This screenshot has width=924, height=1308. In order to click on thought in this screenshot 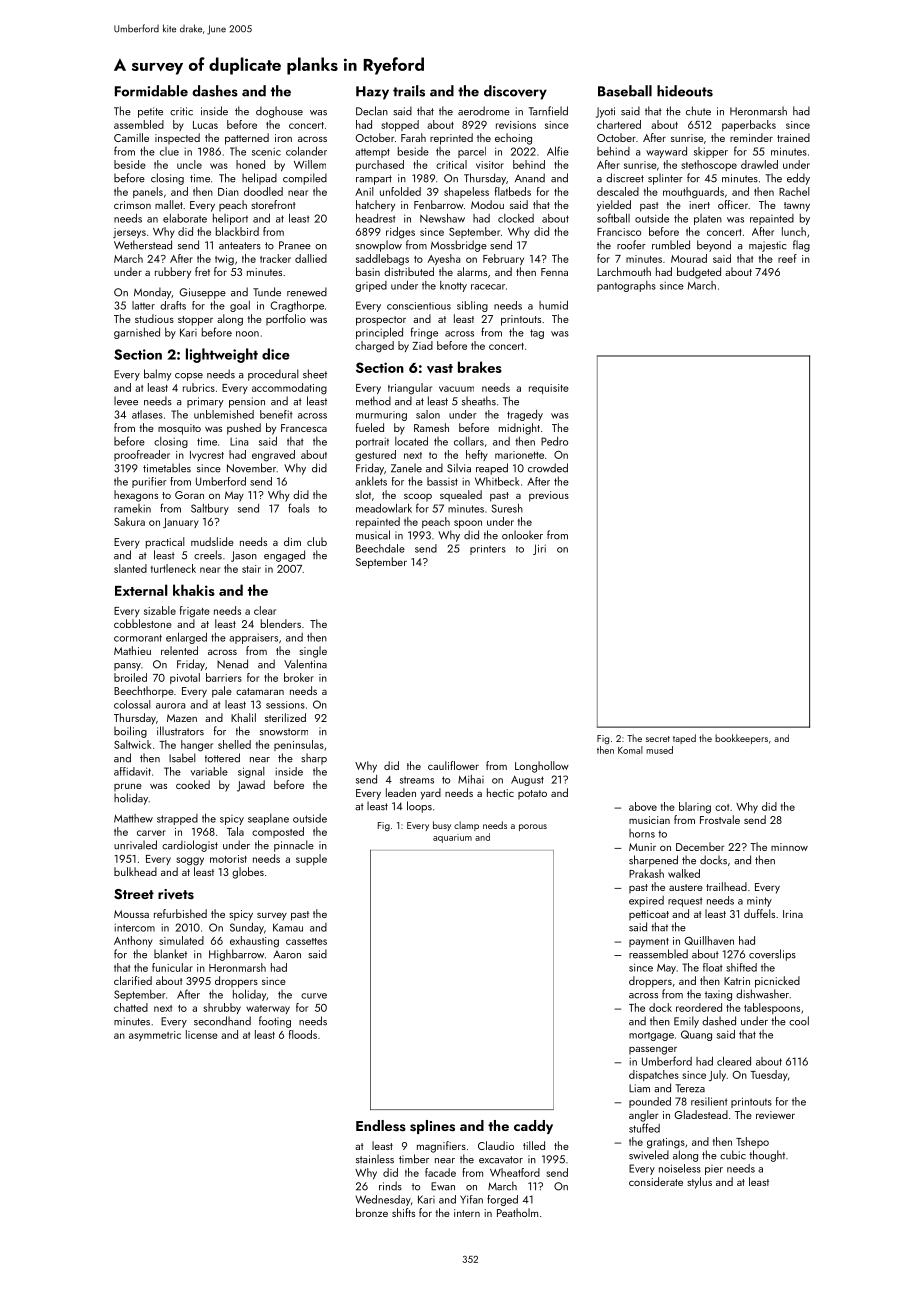, I will do `click(767, 1156)`.
